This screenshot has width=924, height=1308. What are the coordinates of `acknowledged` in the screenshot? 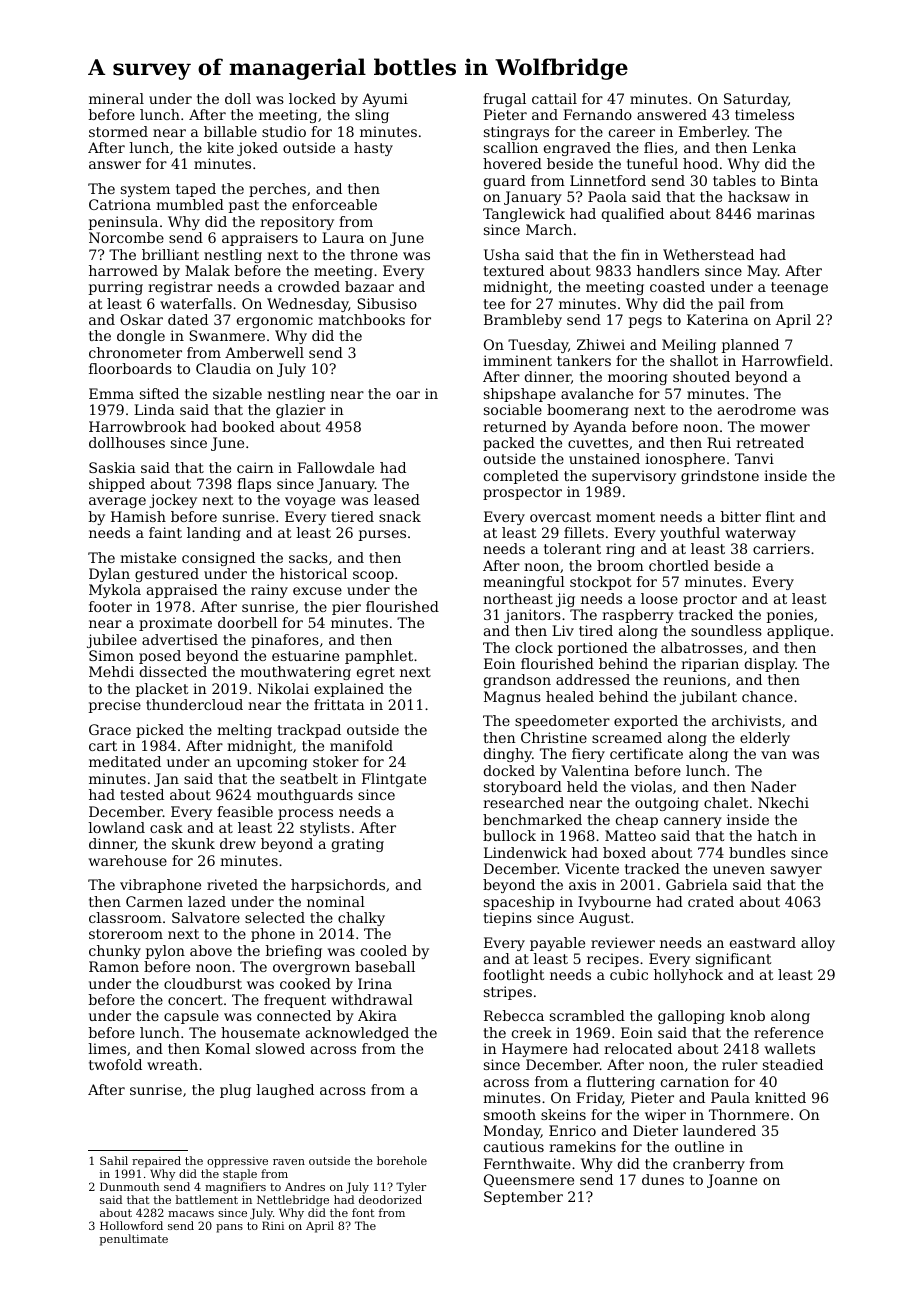 It's located at (357, 1034).
